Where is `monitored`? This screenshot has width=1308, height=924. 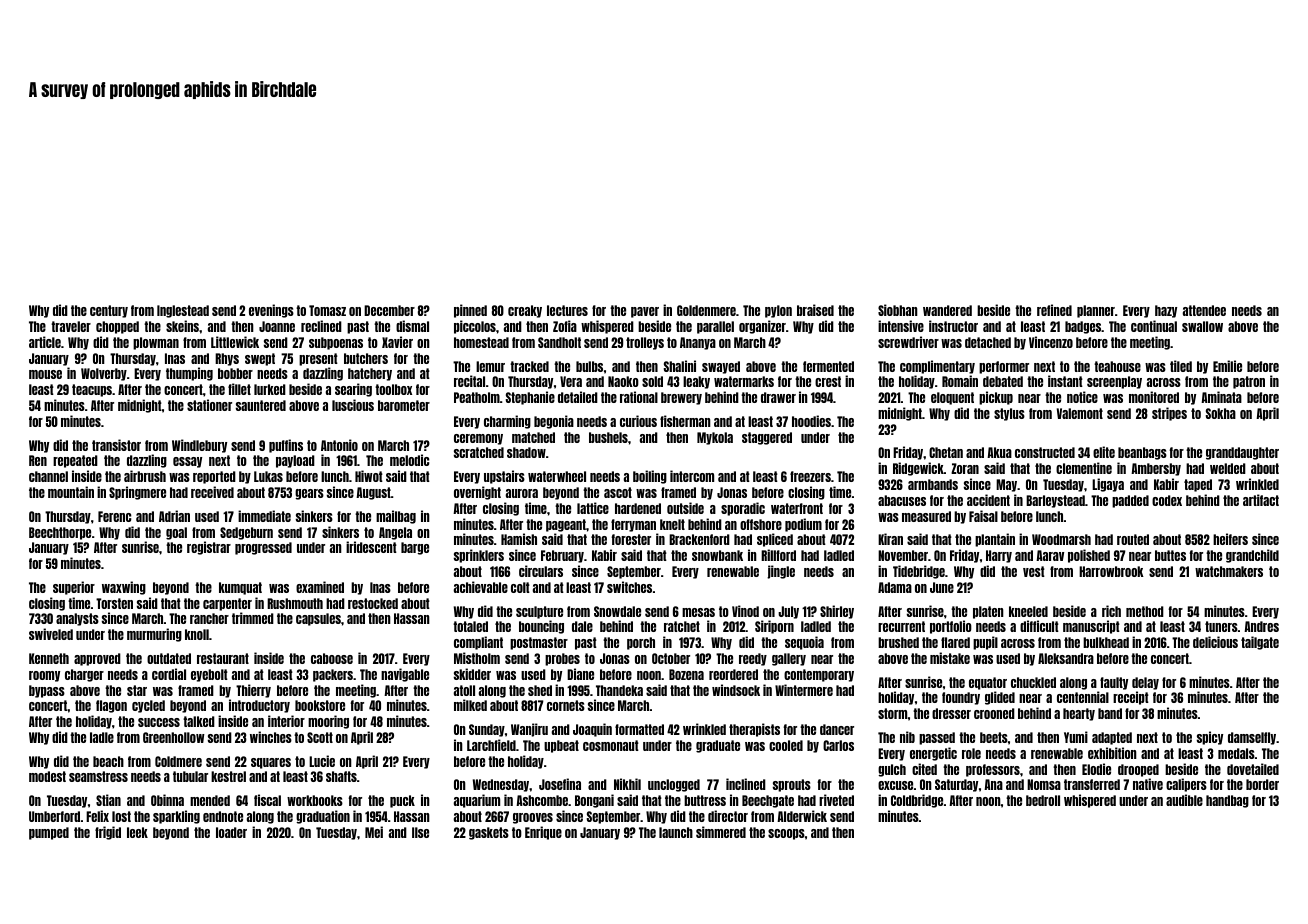 monitored is located at coordinates (1154, 397).
